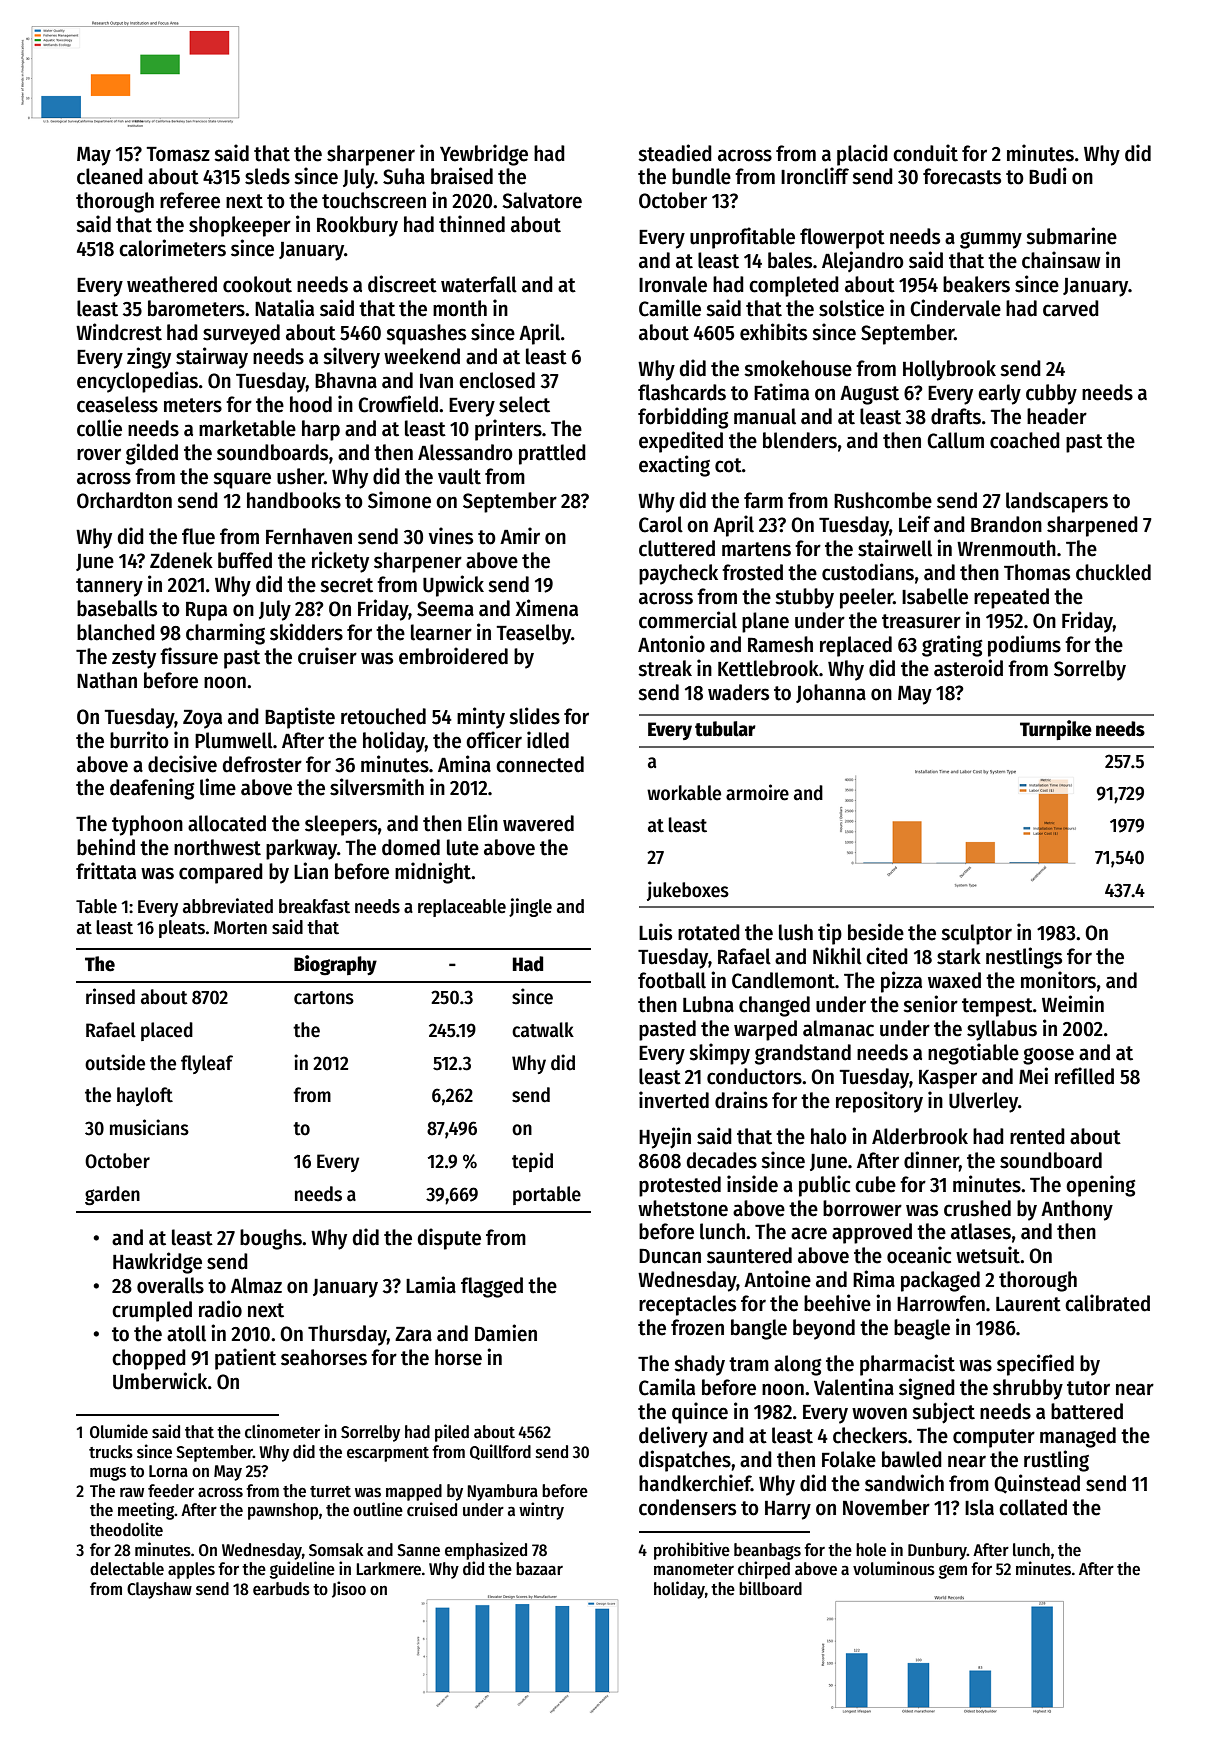  What do you see at coordinates (765, 622) in the page?
I see `plane` at bounding box center [765, 622].
